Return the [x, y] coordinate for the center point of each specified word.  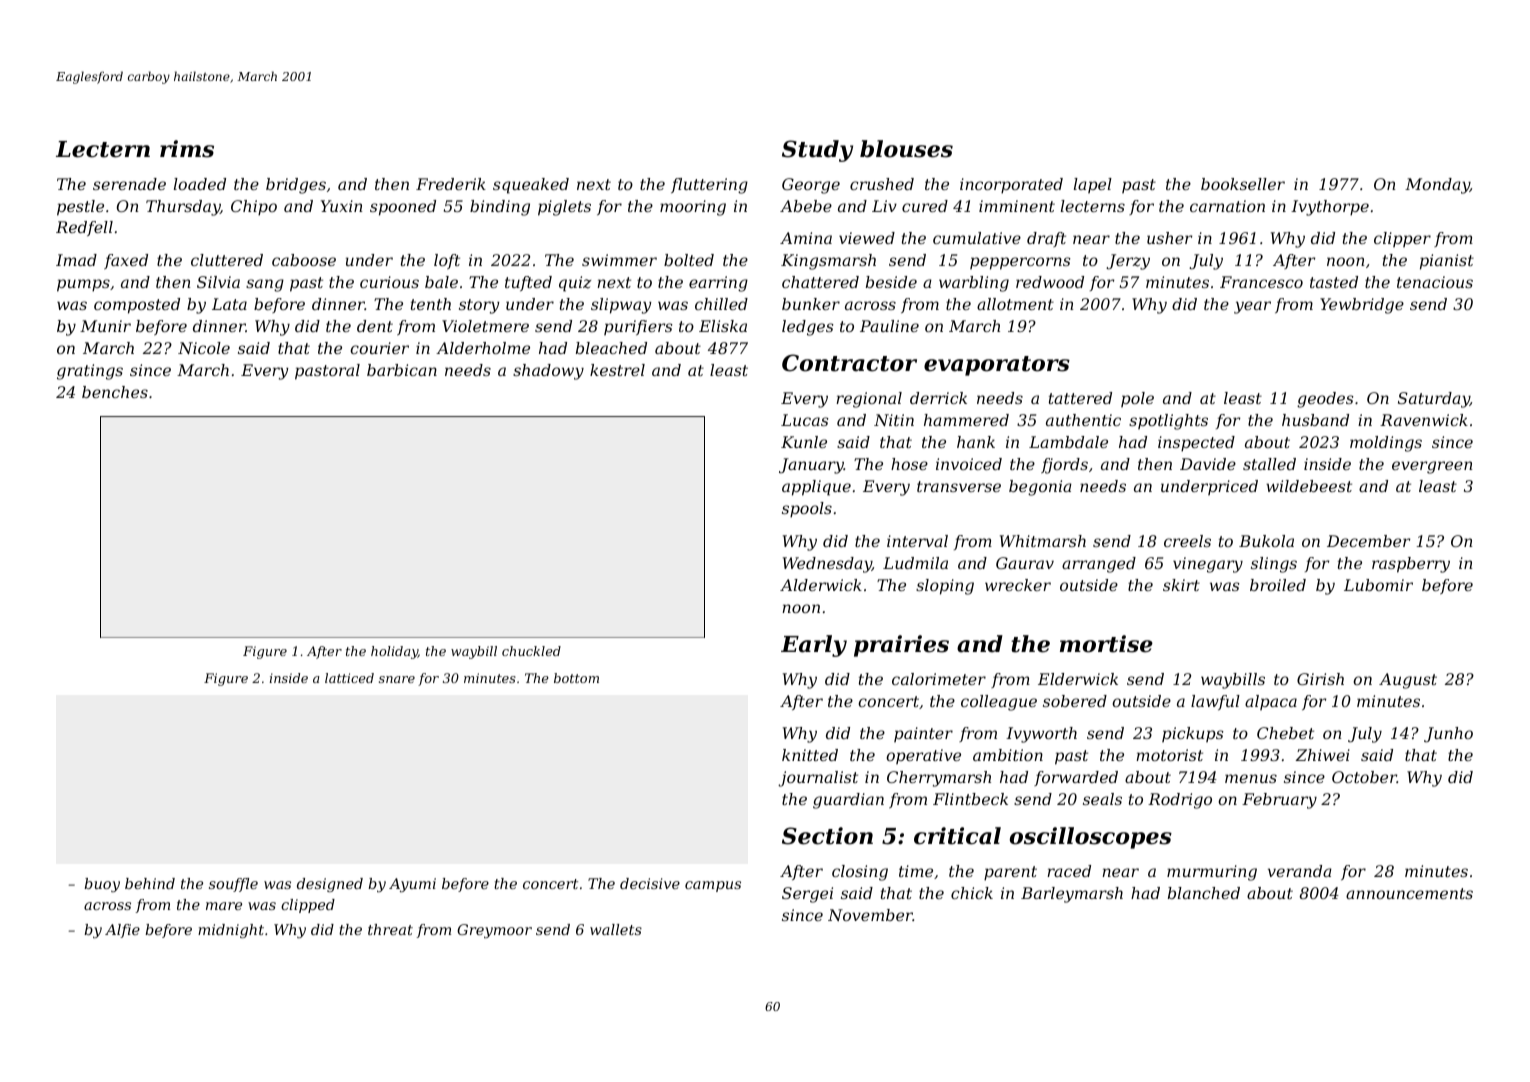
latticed [349, 678]
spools [807, 510]
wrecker [1018, 585]
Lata [229, 304]
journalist [818, 779]
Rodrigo [1180, 801]
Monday [1437, 186]
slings [1274, 565]
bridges [296, 186]
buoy [102, 885]
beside [891, 282]
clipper [1402, 239]
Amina [806, 238]
